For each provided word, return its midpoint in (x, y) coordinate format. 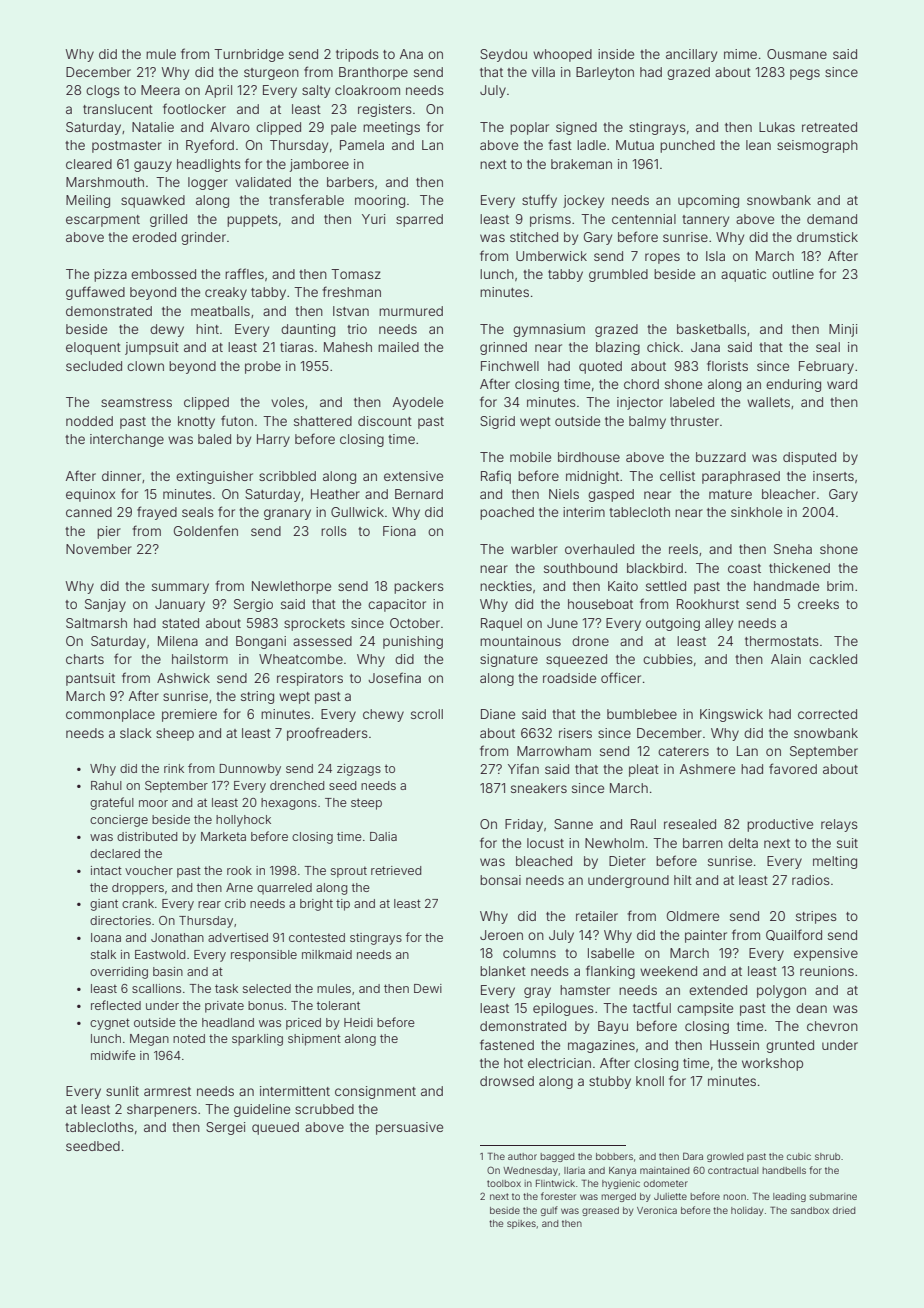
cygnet (110, 1024)
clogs (103, 91)
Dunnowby (250, 770)
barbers (350, 182)
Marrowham (554, 751)
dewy (167, 330)
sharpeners (162, 1110)
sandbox (810, 1210)
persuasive (409, 1128)
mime (740, 54)
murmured (411, 311)
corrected (827, 714)
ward (842, 384)
